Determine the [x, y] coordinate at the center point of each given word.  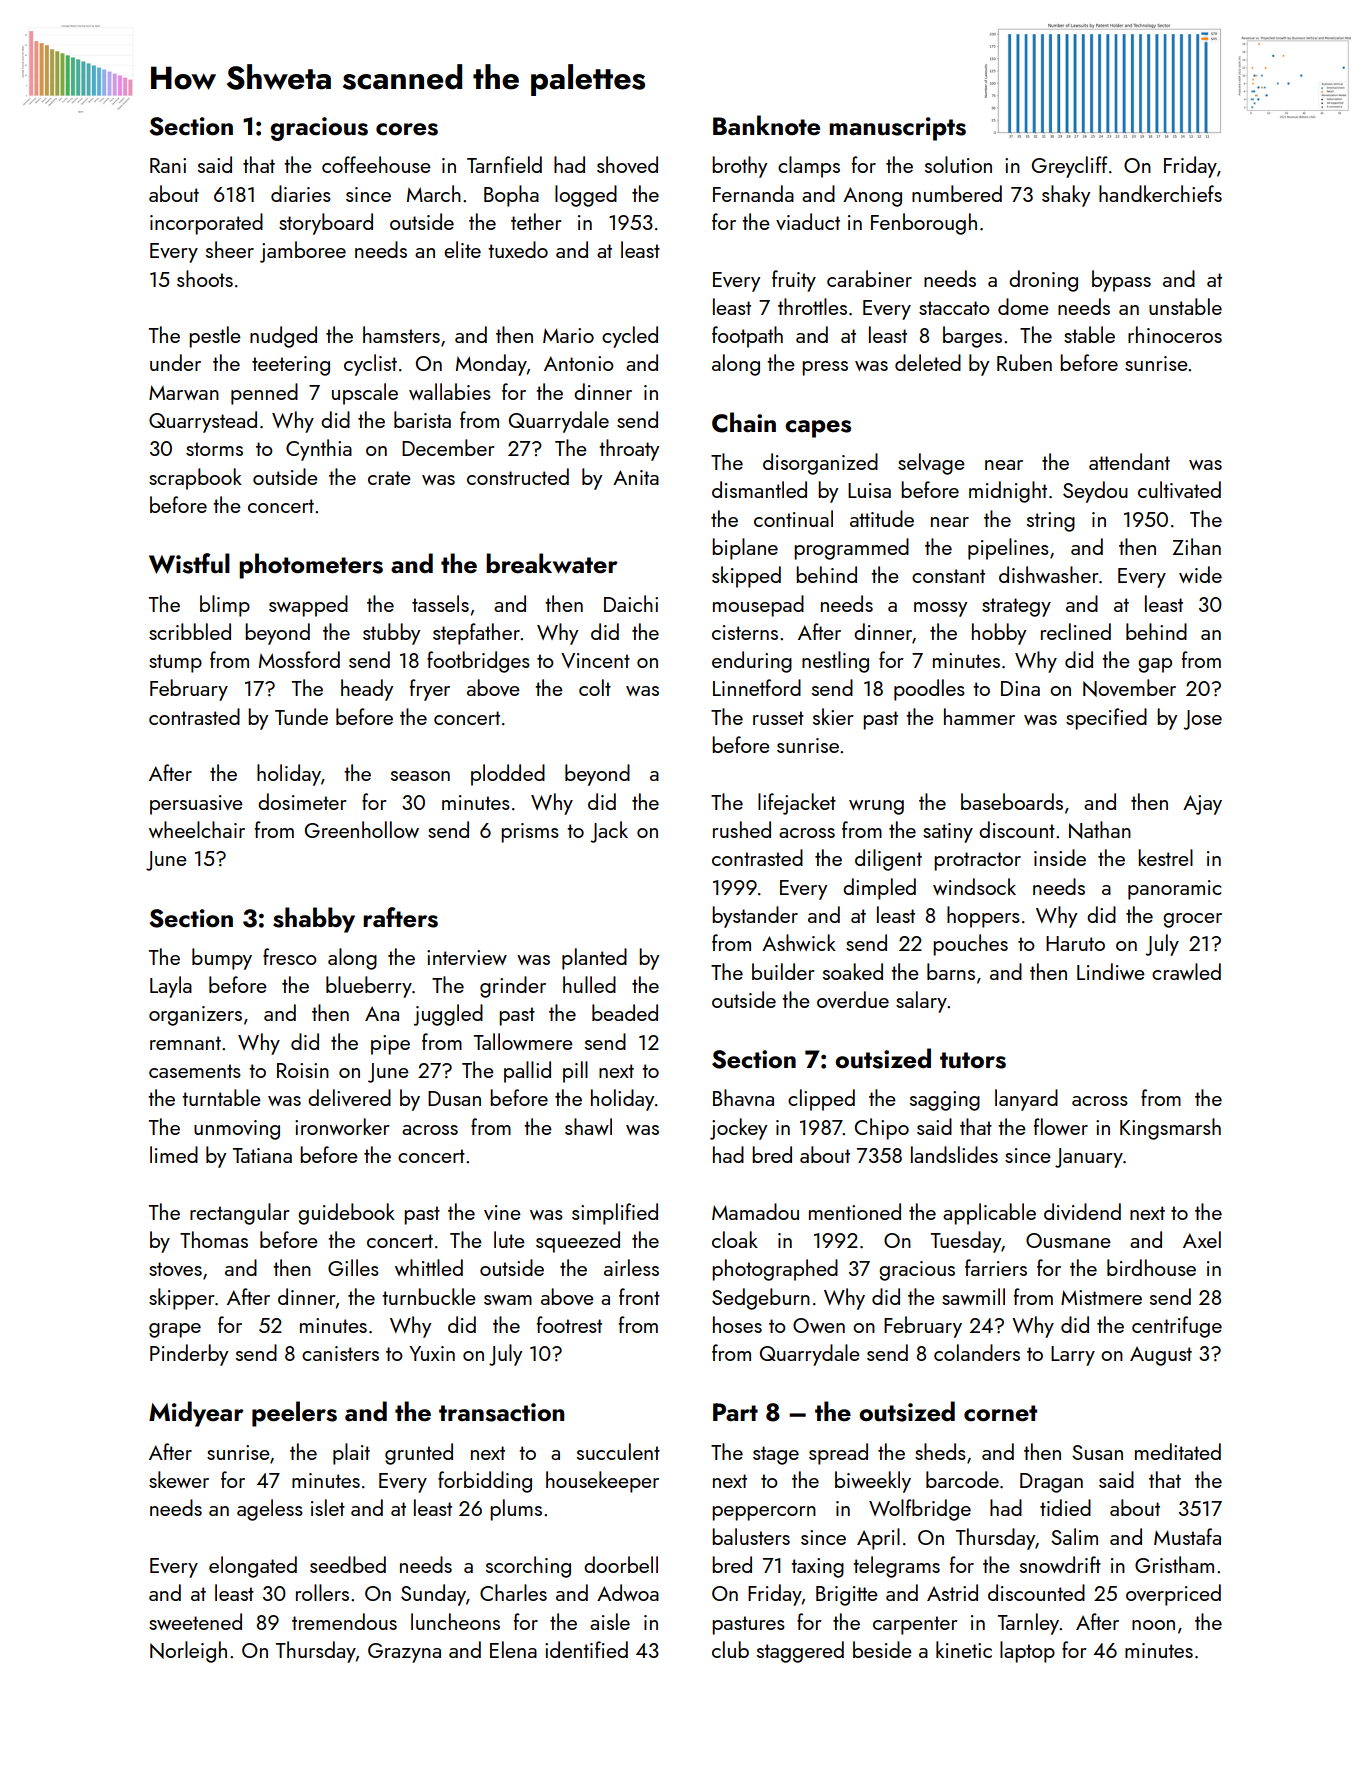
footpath [747, 337]
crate [389, 478]
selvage [931, 464]
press [825, 368]
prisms [530, 833]
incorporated [206, 224]
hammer [979, 716]
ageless [270, 1510]
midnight [1008, 492]
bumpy [222, 959]
